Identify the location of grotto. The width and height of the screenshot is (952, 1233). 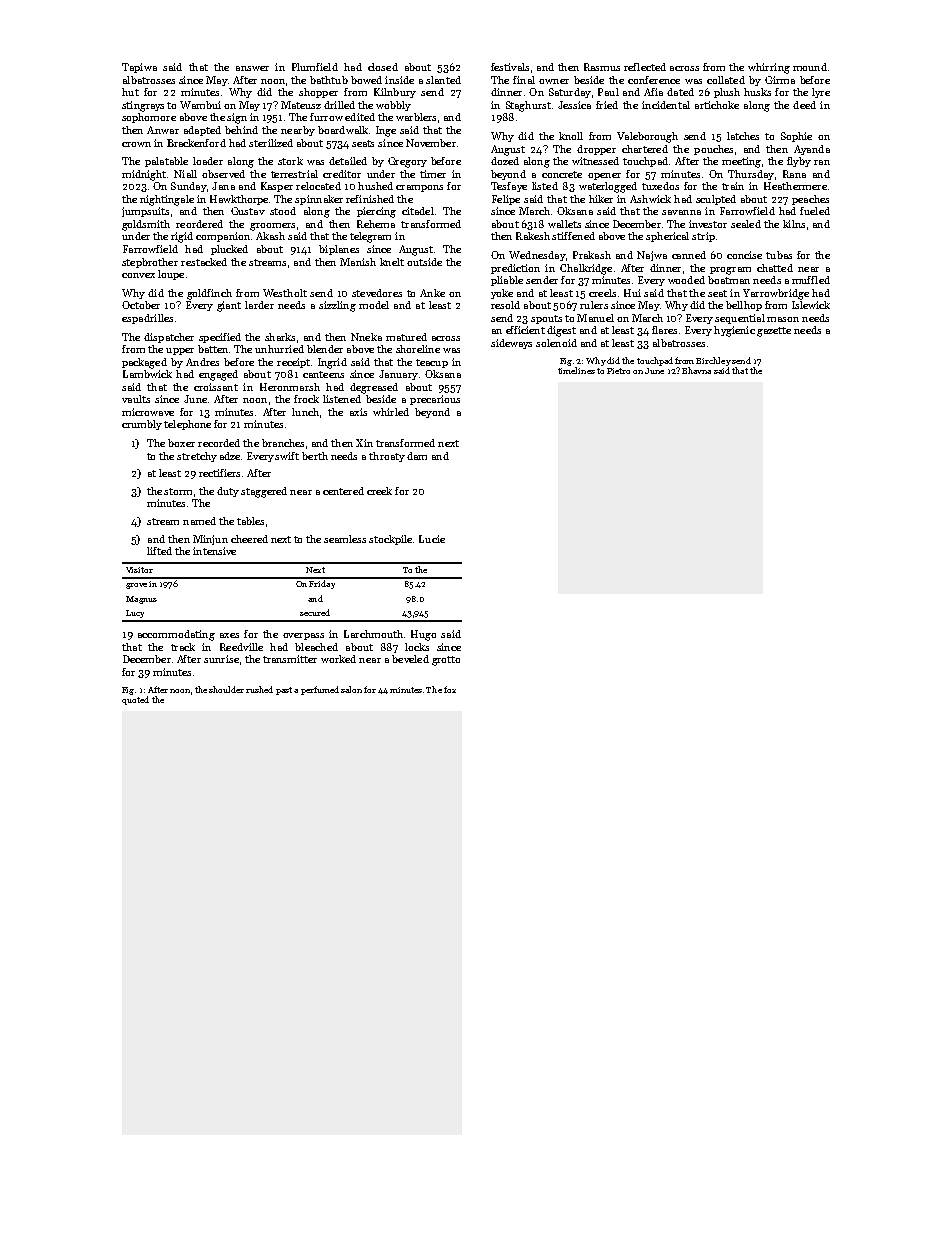
(446, 661).
